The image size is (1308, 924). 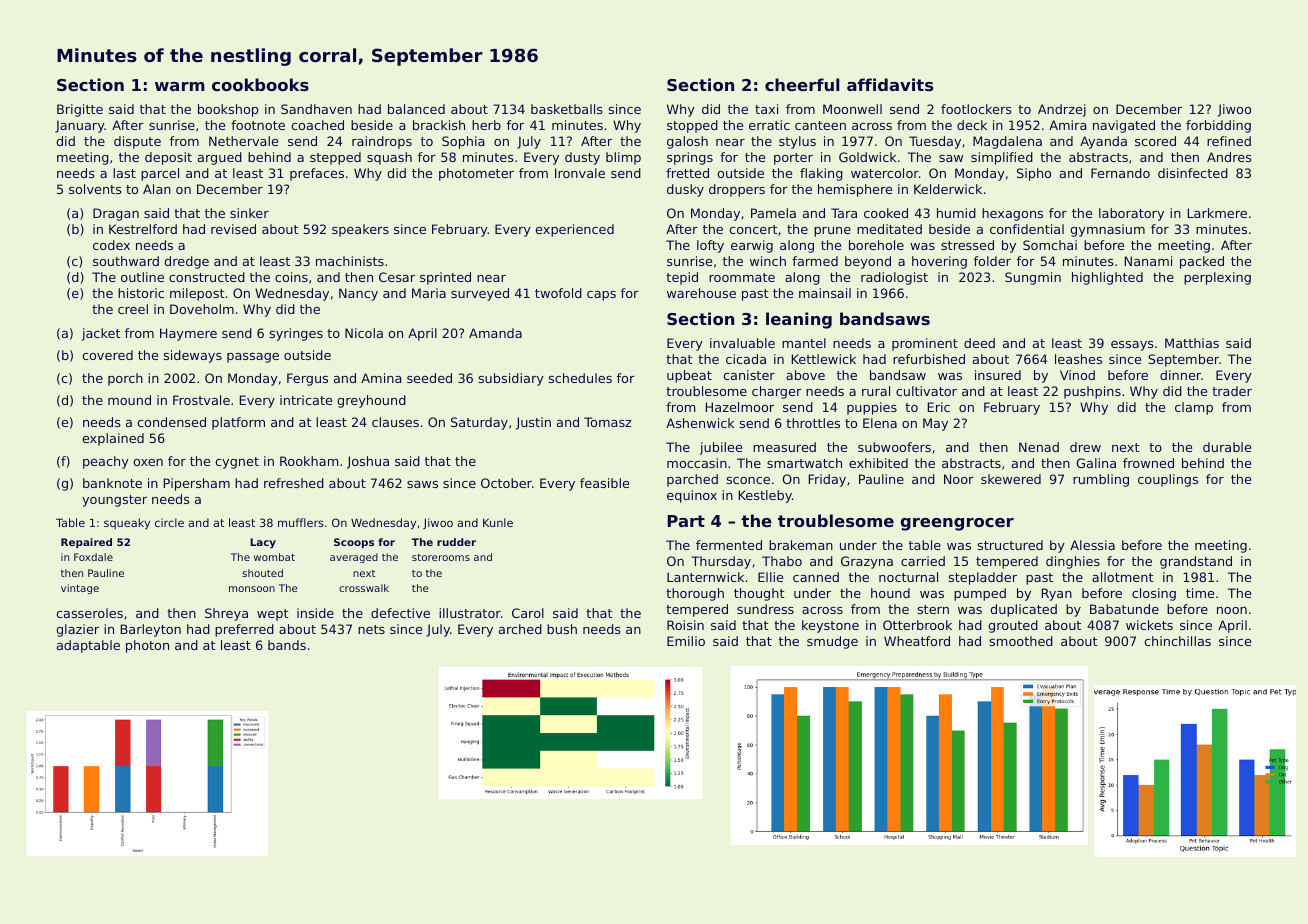 I want to click on mound, so click(x=129, y=400).
